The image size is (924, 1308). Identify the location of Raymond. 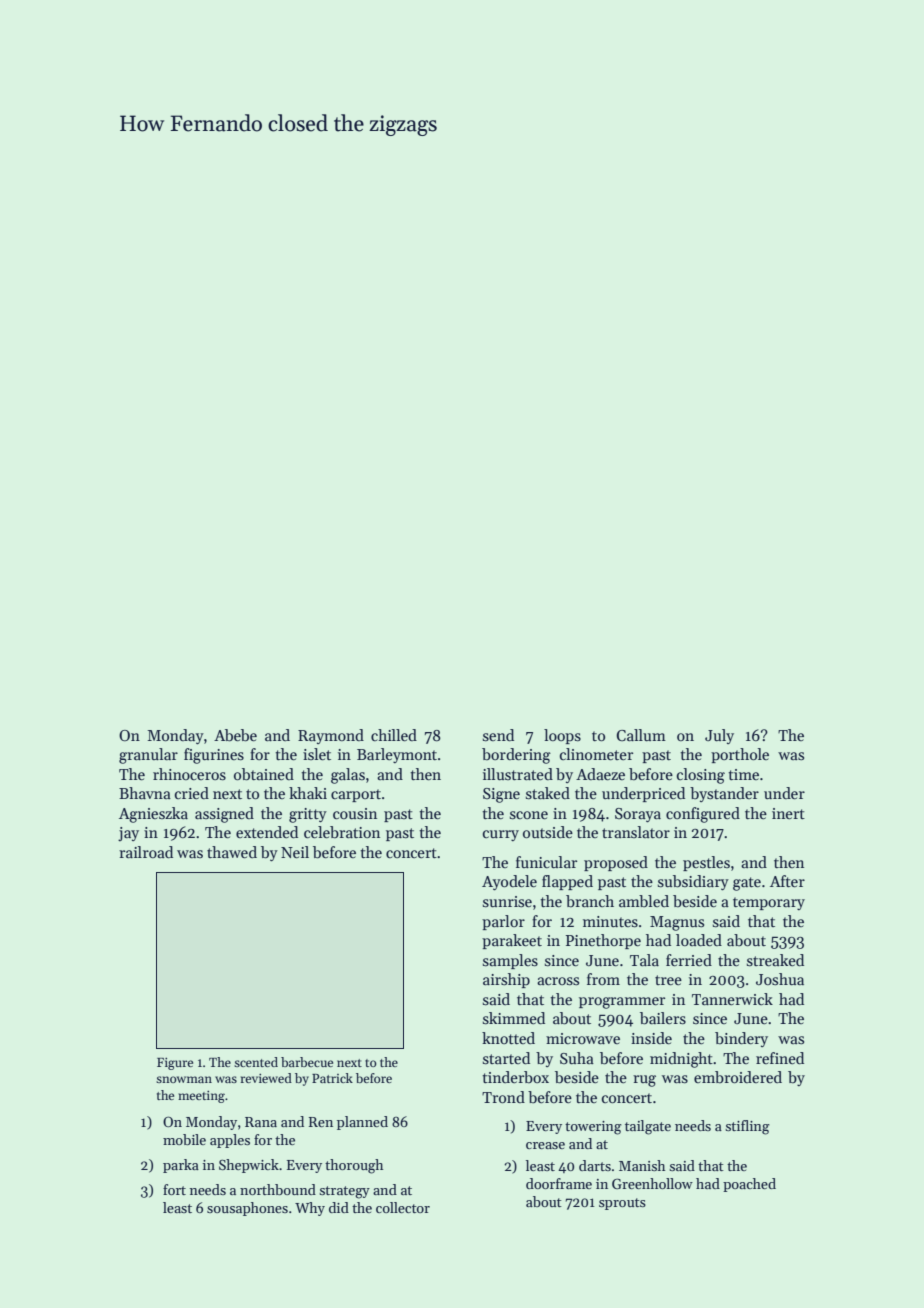
(331, 736).
